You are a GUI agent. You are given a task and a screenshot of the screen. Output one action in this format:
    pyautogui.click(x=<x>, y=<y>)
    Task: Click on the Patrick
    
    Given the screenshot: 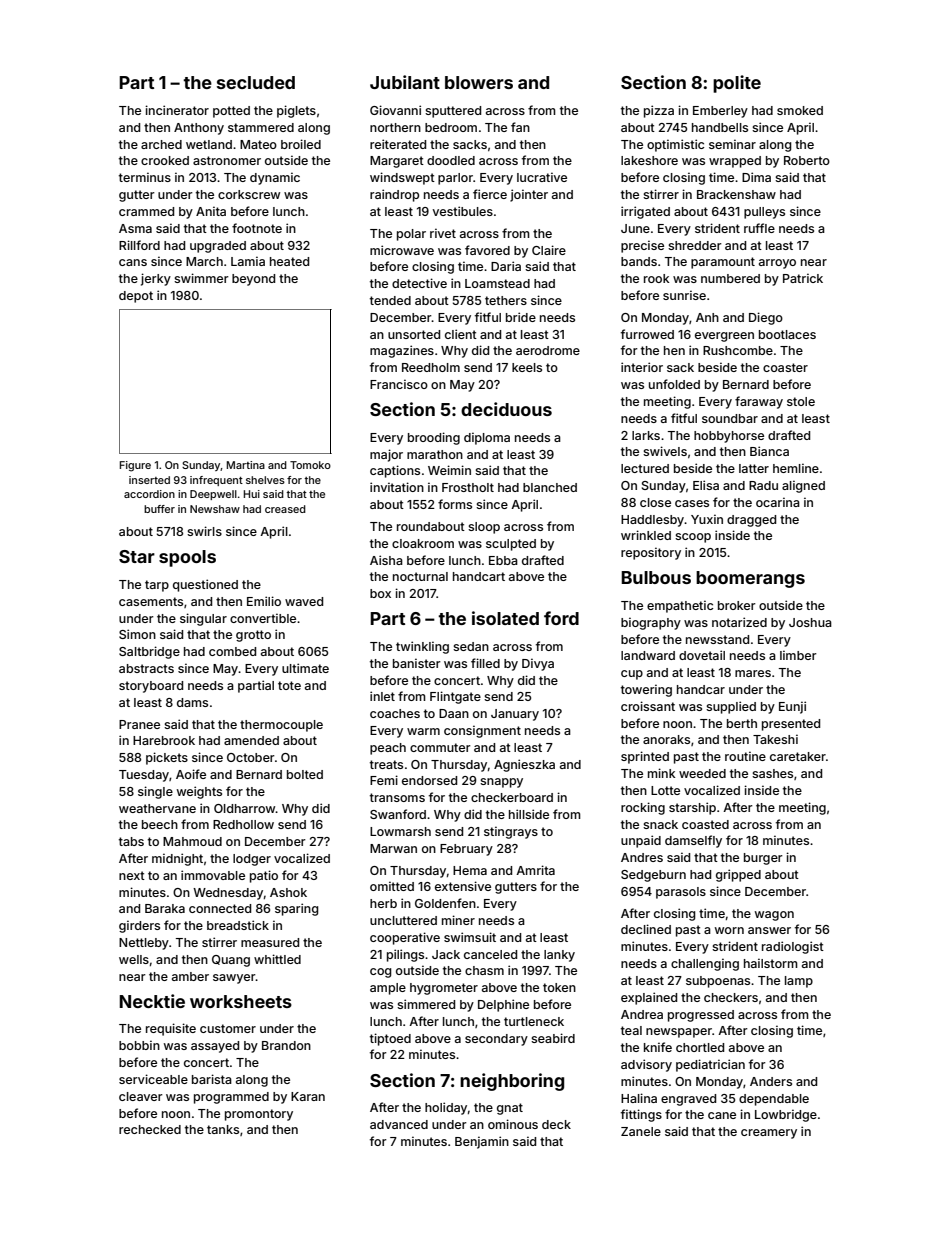 What is the action you would take?
    pyautogui.click(x=803, y=278)
